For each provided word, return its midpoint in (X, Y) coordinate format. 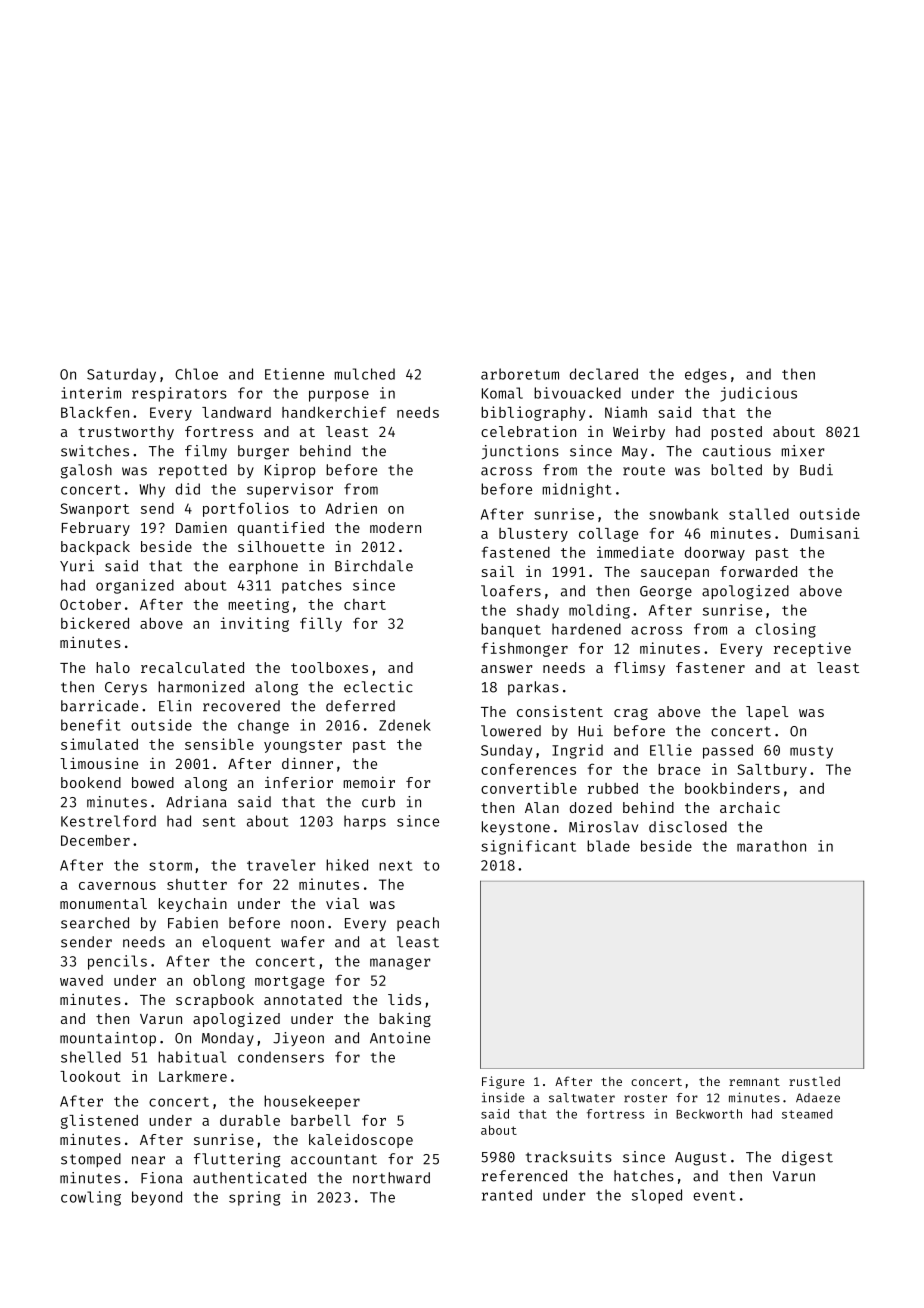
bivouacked (577, 393)
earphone (263, 567)
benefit (91, 725)
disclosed (688, 827)
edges (706, 375)
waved (81, 980)
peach (418, 924)
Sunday (506, 751)
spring (254, 1198)
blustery (533, 535)
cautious (737, 451)
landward (236, 412)
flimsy (639, 669)
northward (391, 1178)
